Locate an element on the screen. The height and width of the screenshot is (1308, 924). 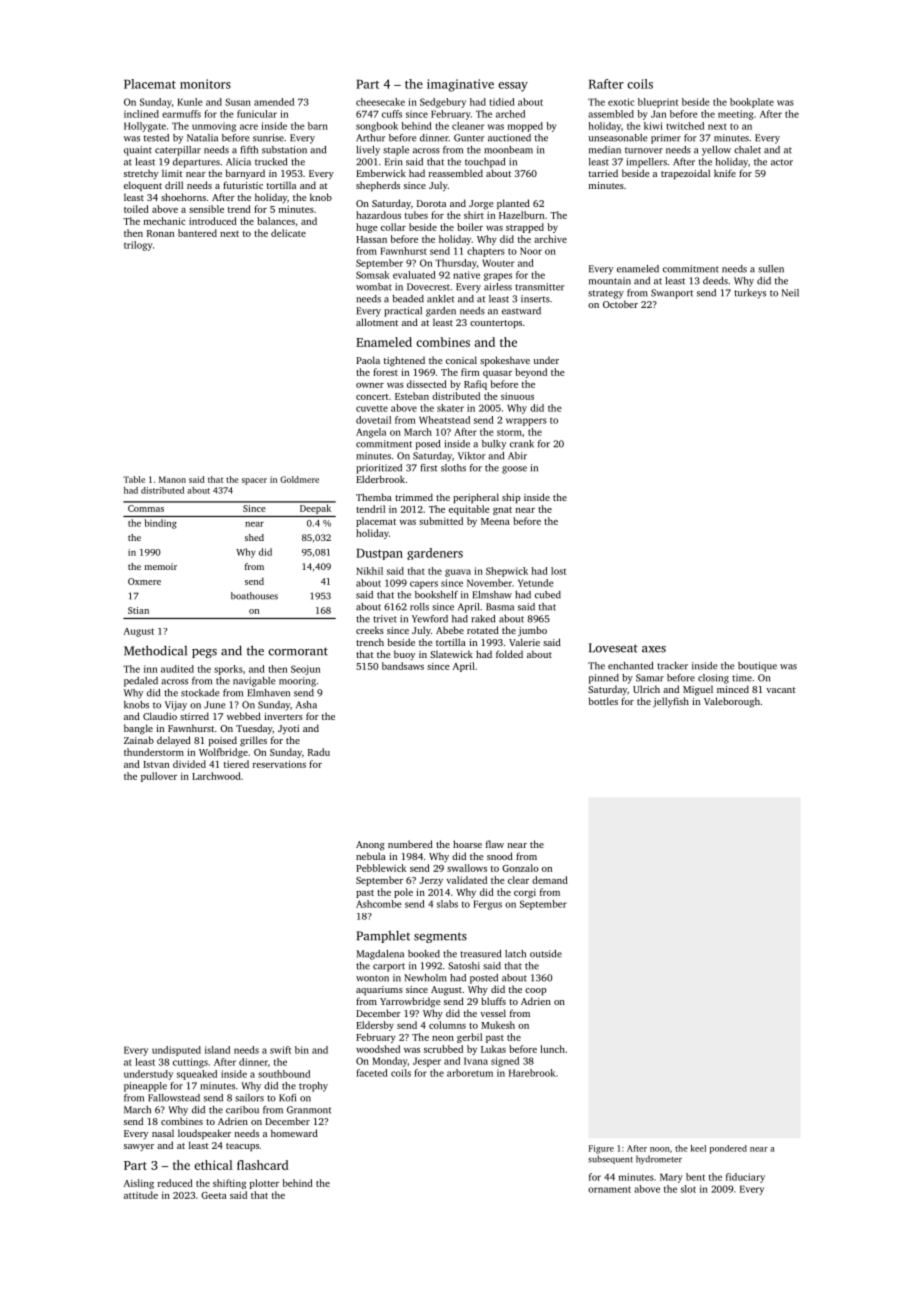
caribou is located at coordinates (242, 1110).
